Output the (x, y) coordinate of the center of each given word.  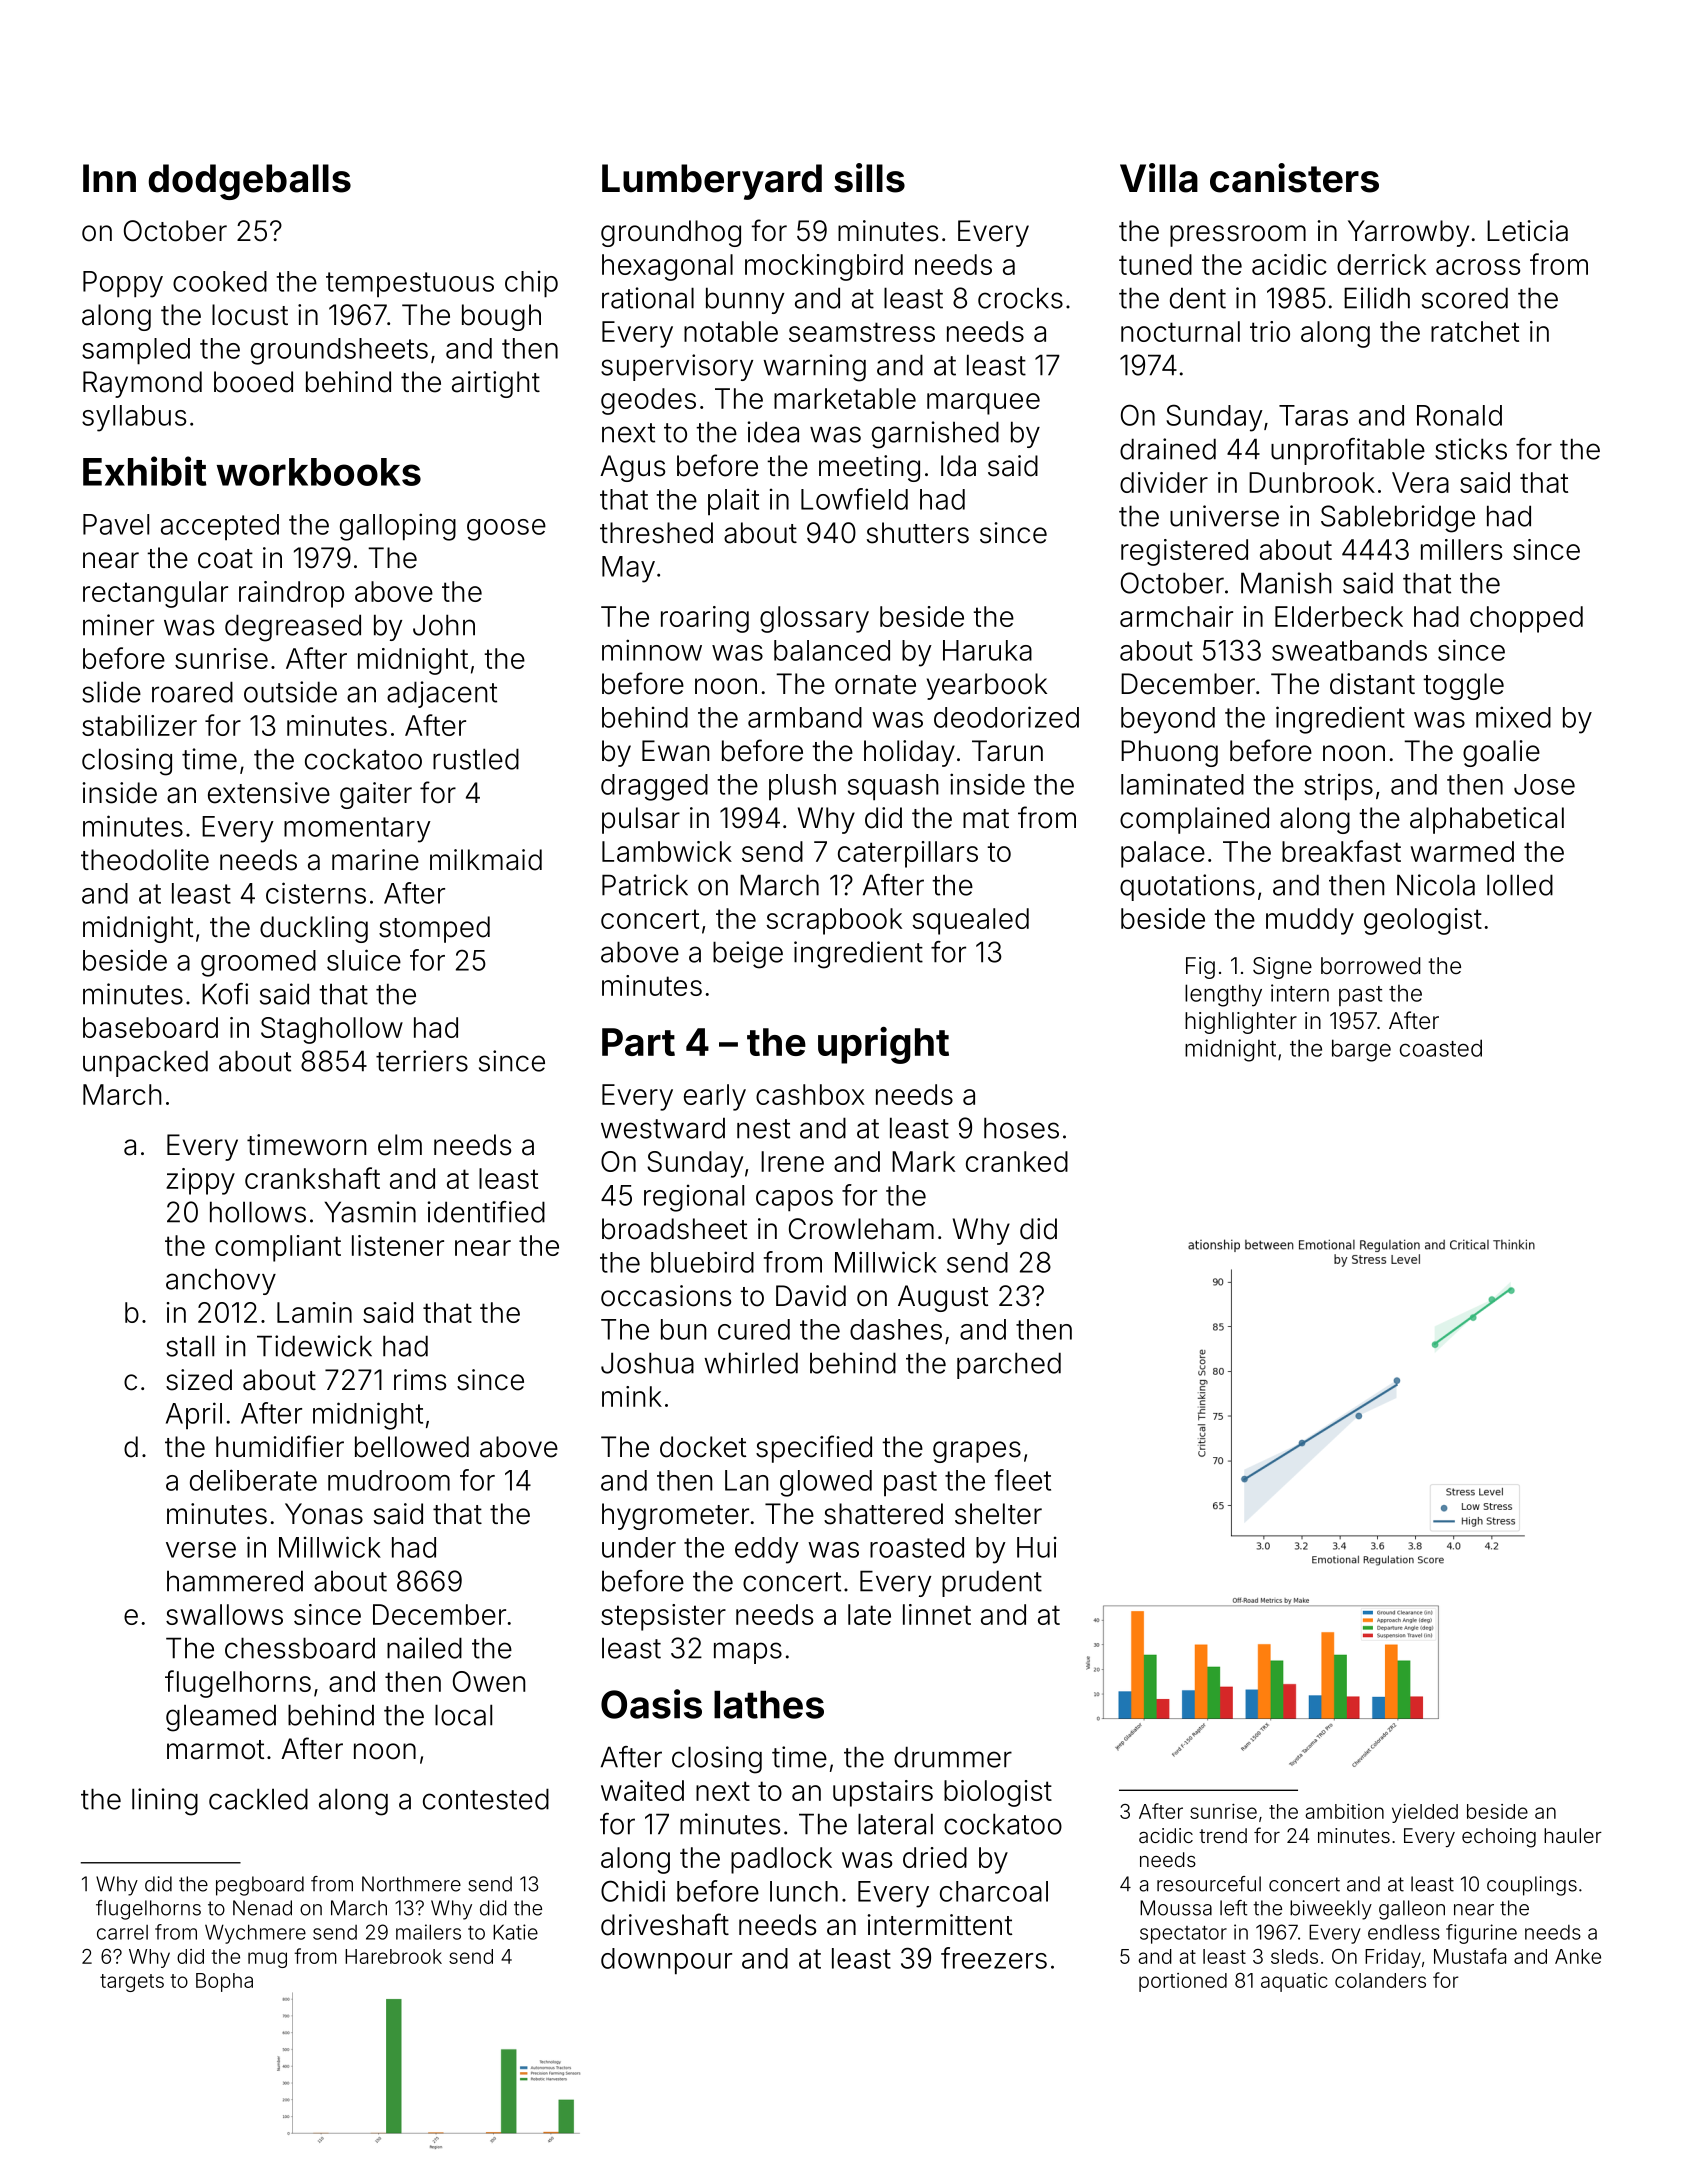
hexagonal (667, 267)
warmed (1462, 851)
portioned (1183, 1982)
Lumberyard (712, 182)
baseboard (150, 1027)
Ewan (675, 751)
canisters (1294, 178)
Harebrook (393, 1956)
